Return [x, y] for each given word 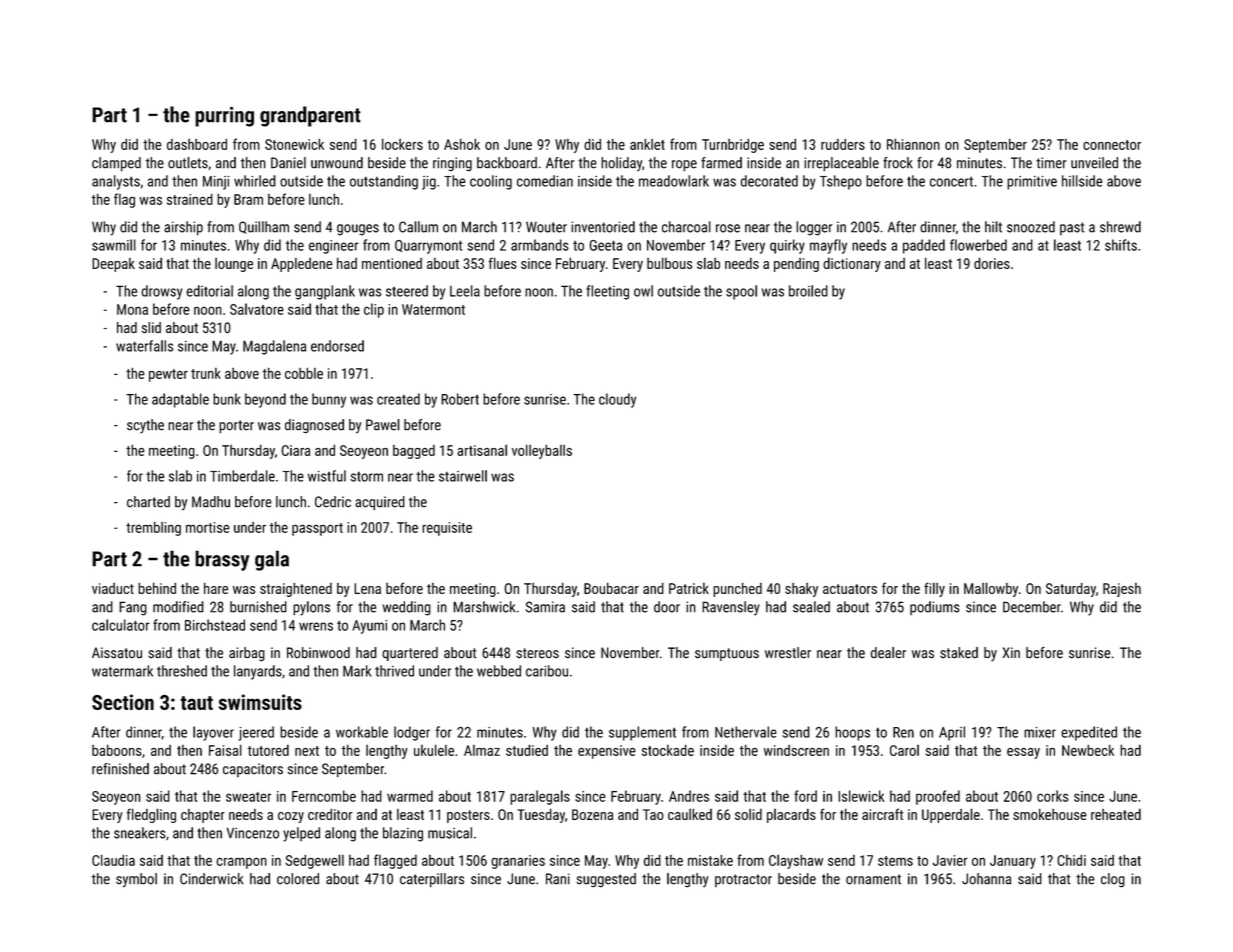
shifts [1121, 245]
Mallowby [991, 589]
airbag [247, 654]
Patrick [689, 588]
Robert [460, 399]
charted [148, 502]
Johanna [986, 879]
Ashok [462, 144]
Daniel [288, 163]
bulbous [669, 263]
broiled [808, 291]
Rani [558, 879]
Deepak [113, 265]
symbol [136, 880]
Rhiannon [913, 144]
